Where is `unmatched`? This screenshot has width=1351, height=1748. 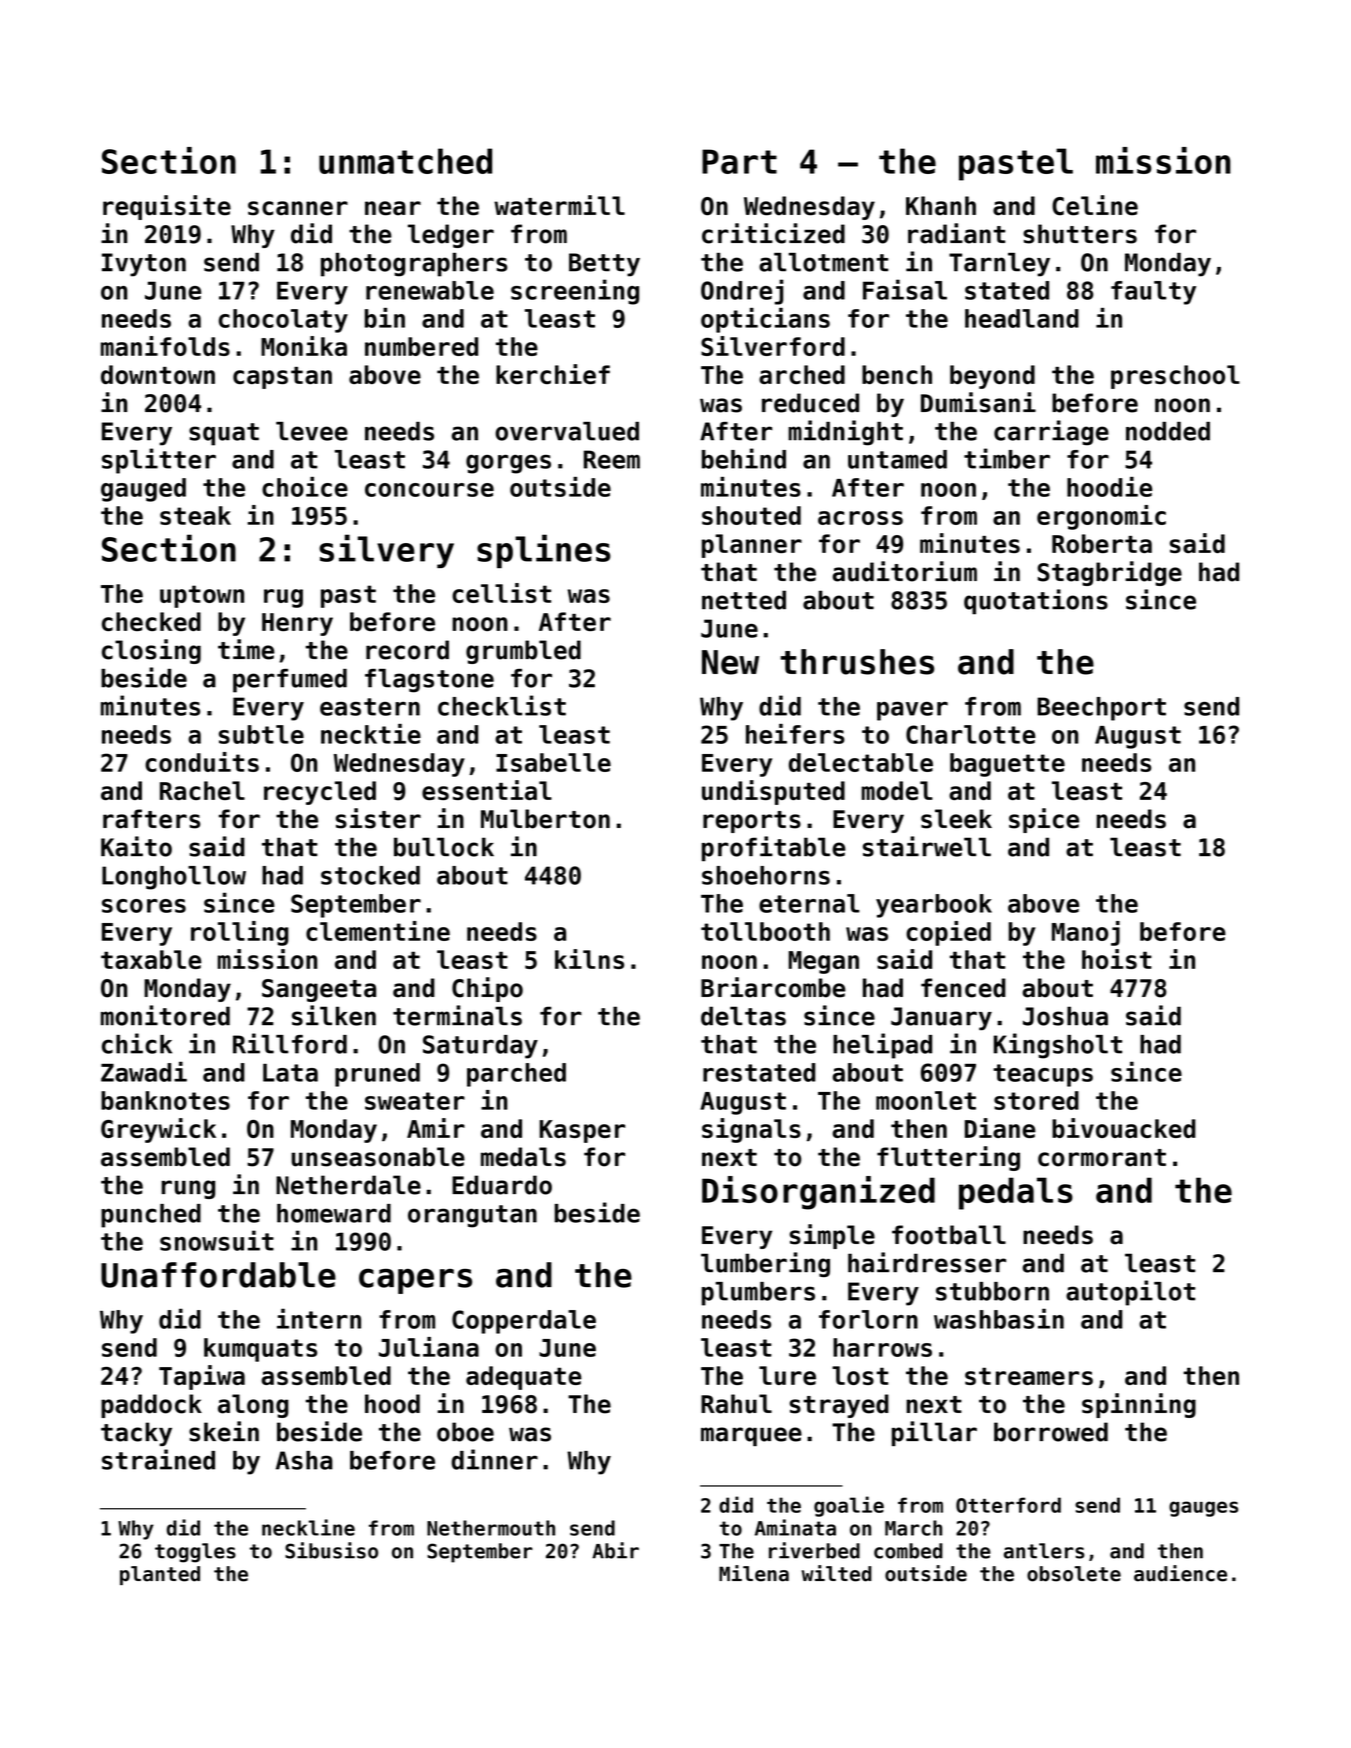 unmatched is located at coordinates (405, 161).
